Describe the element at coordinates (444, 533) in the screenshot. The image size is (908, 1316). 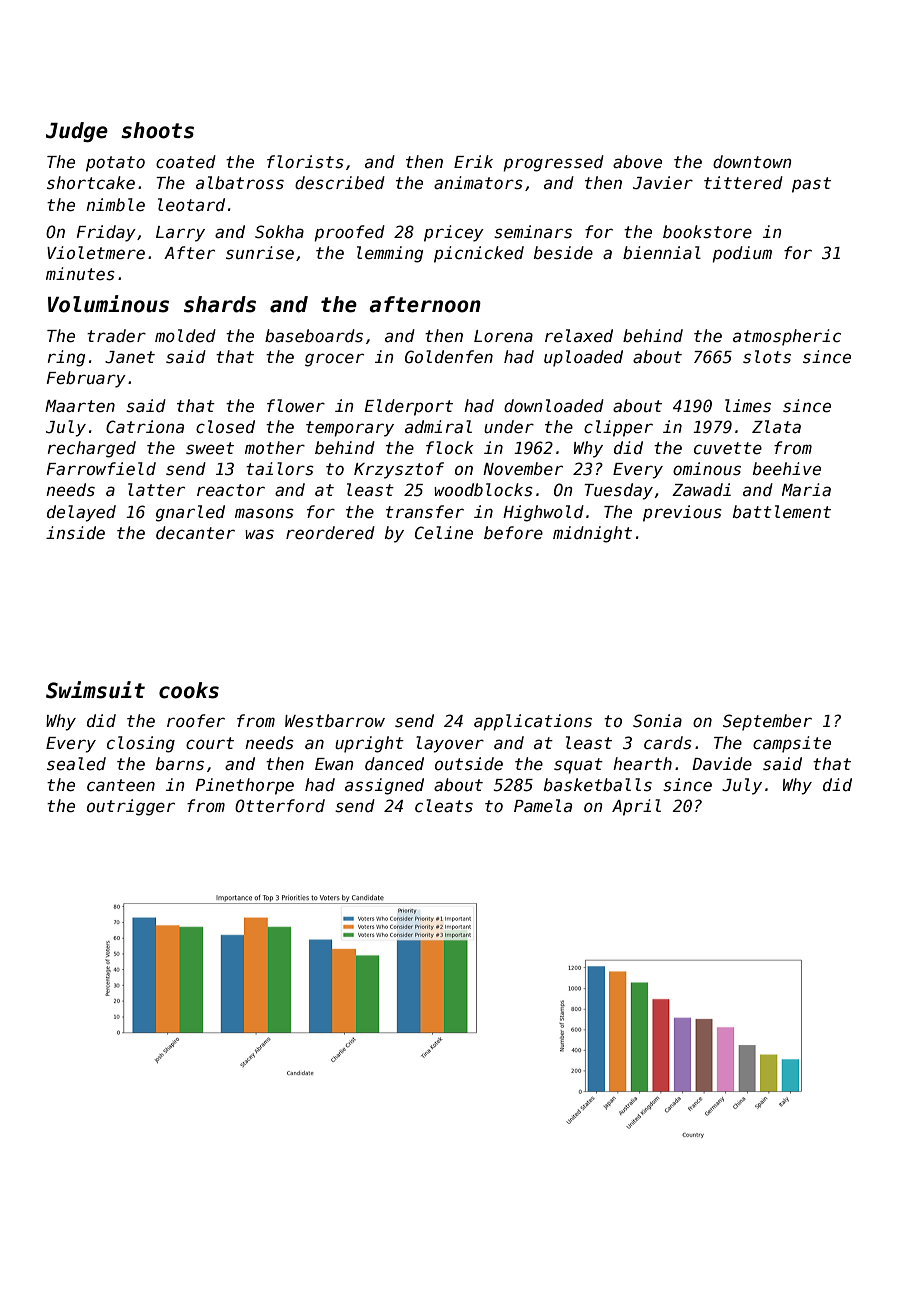
I see `Celine` at that location.
